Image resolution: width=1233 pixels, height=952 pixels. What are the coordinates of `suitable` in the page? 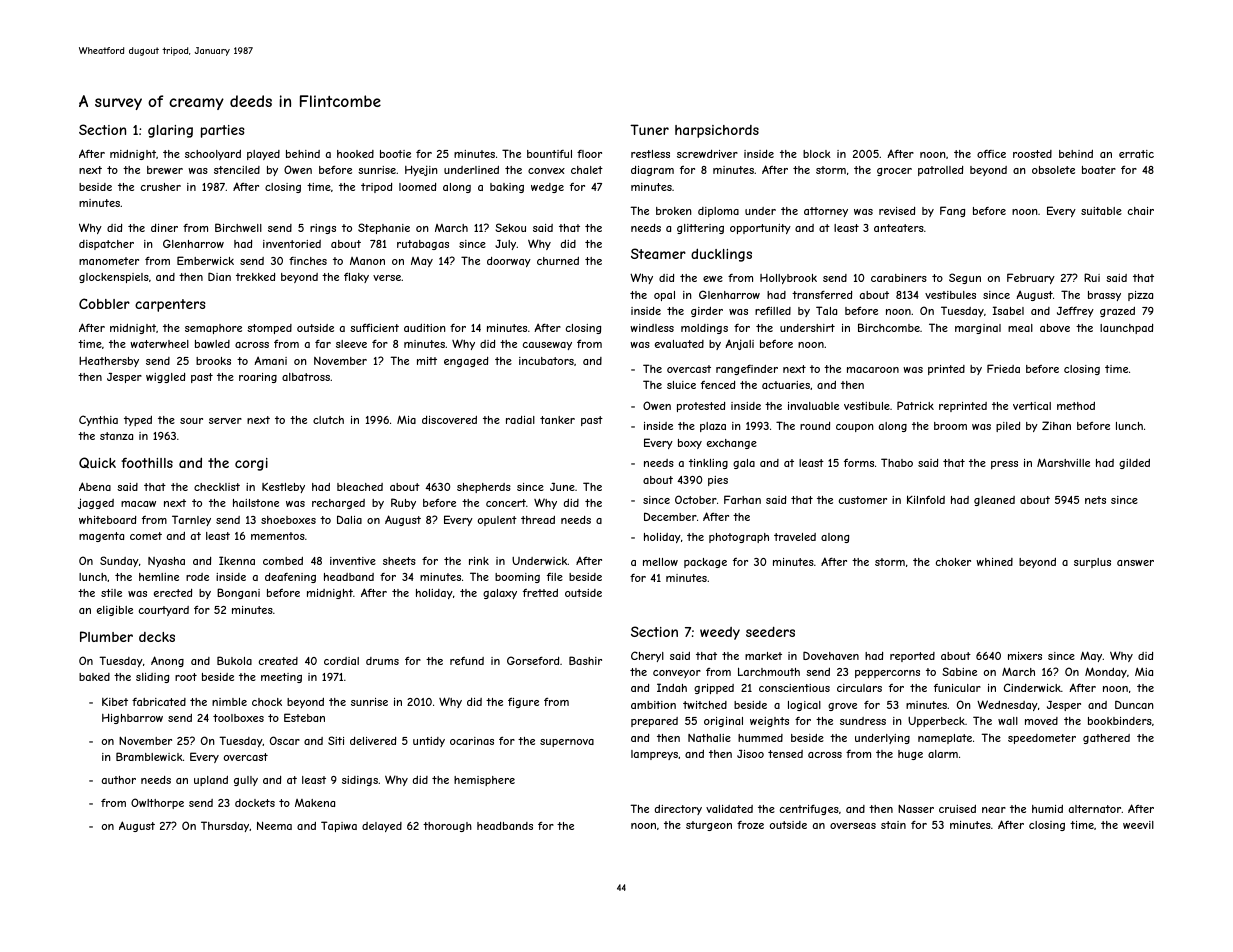 It's located at (1101, 211).
